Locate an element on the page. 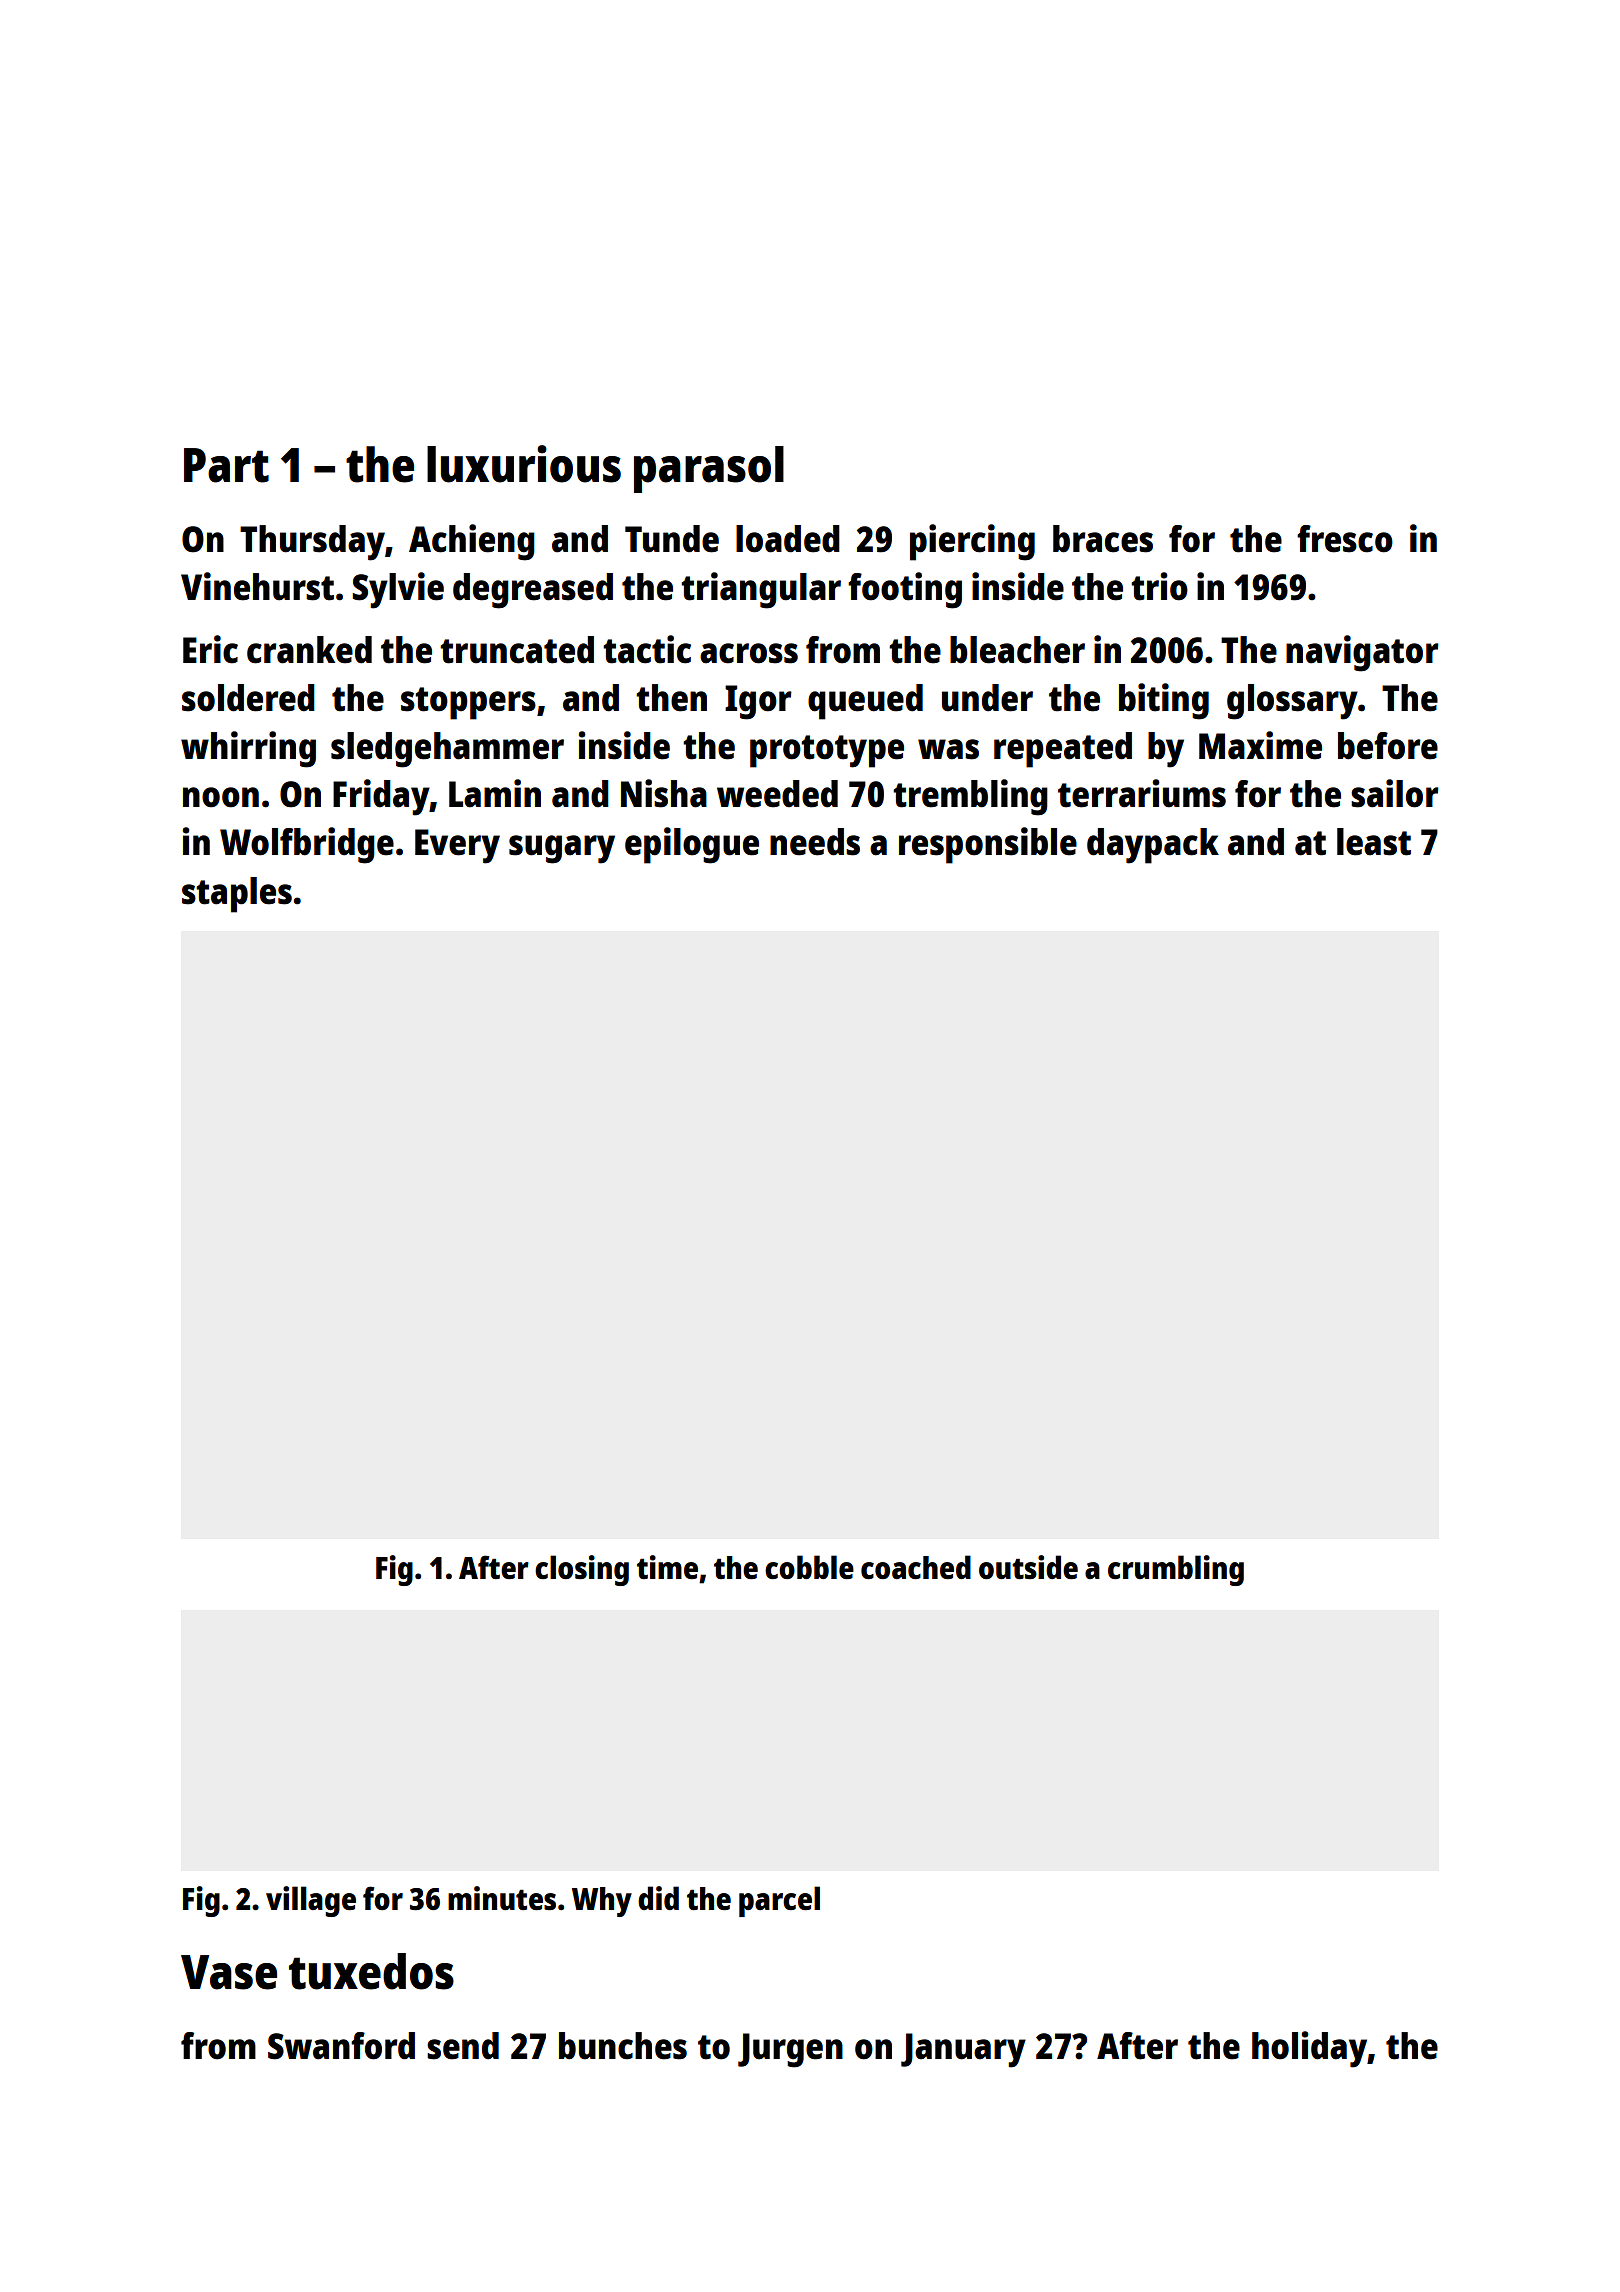 Image resolution: width=1620 pixels, height=2292 pixels. parcel is located at coordinates (779, 1901).
